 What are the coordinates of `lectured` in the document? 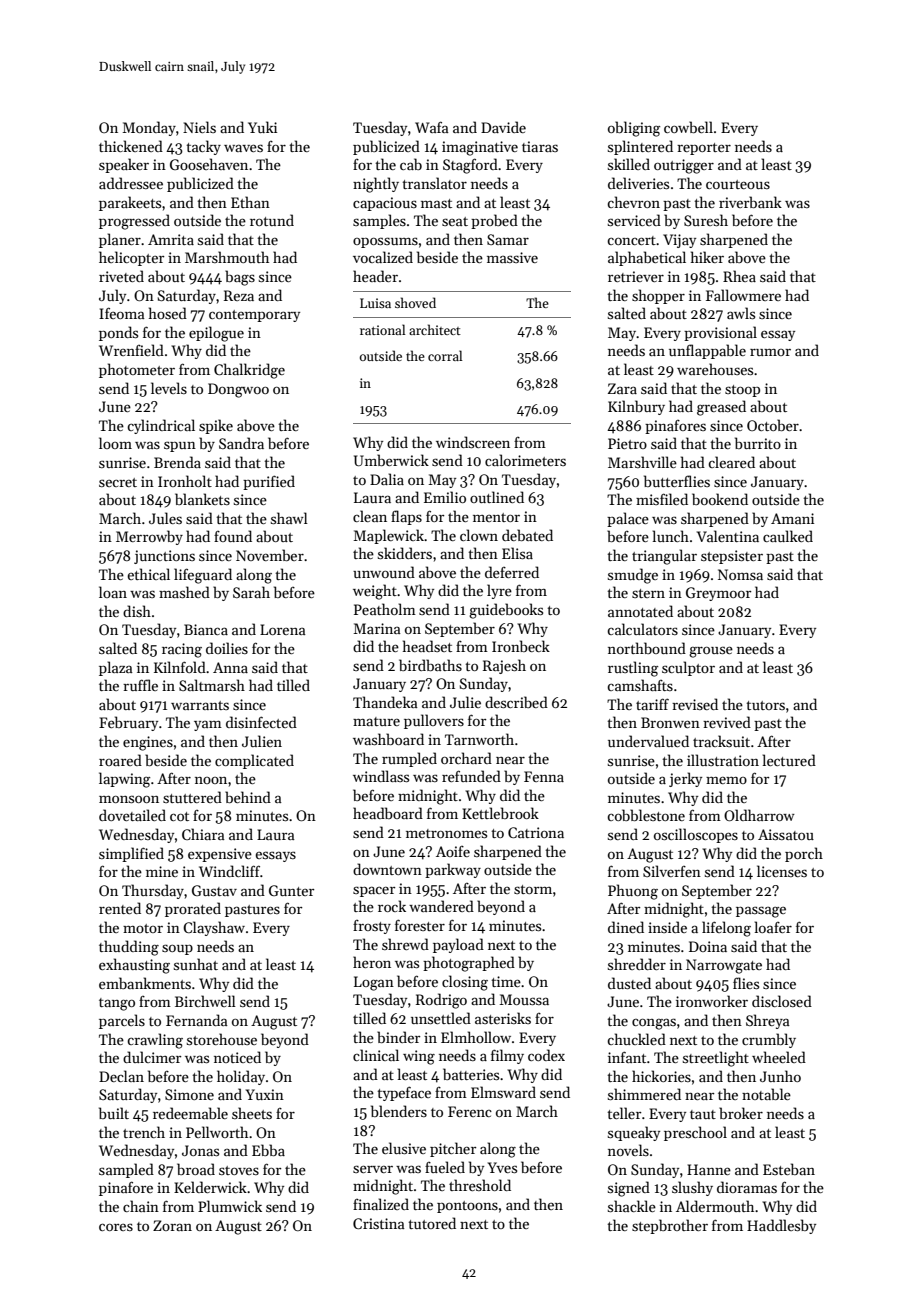 It's located at (789, 760).
